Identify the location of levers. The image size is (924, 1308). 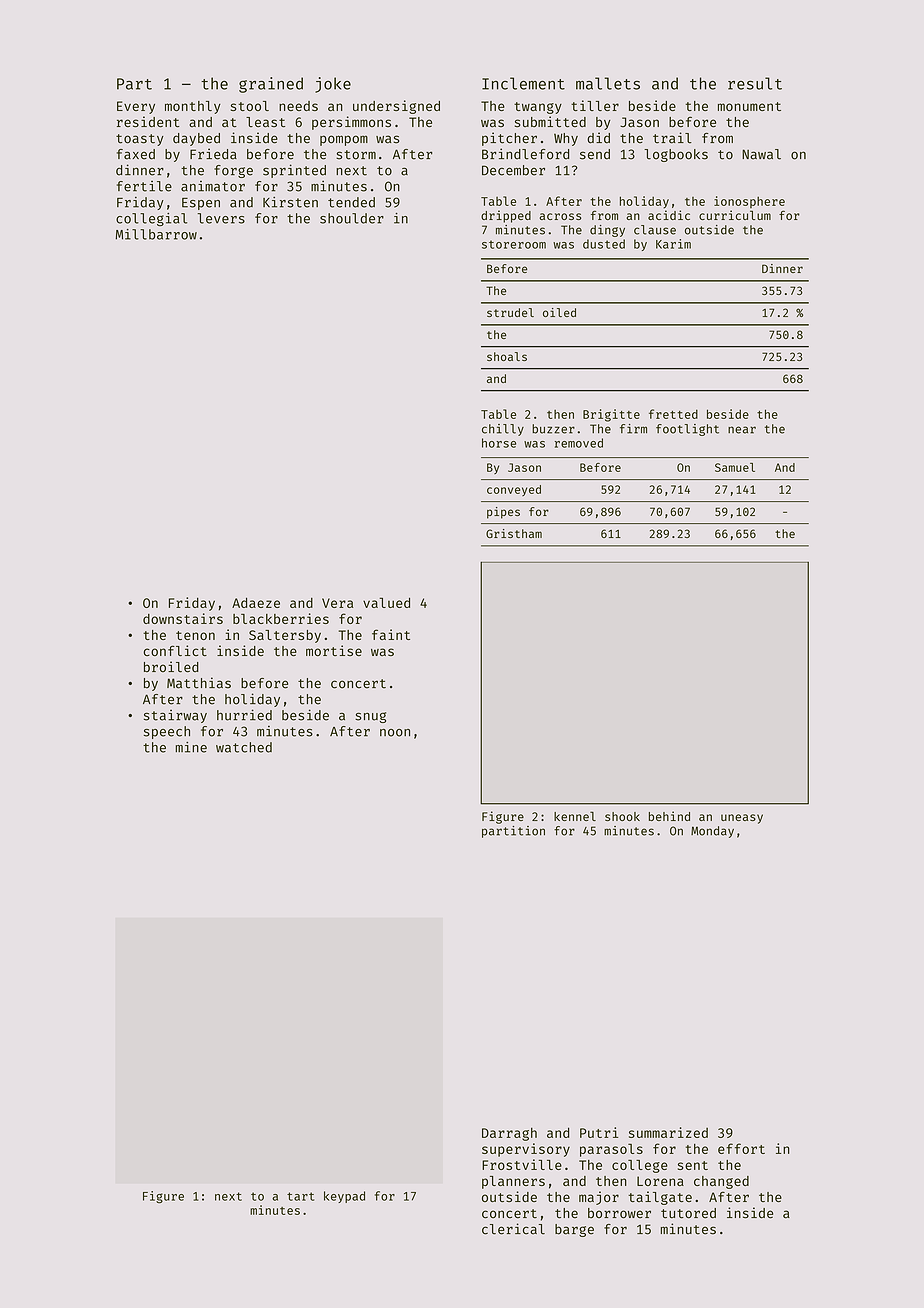
(221, 218).
